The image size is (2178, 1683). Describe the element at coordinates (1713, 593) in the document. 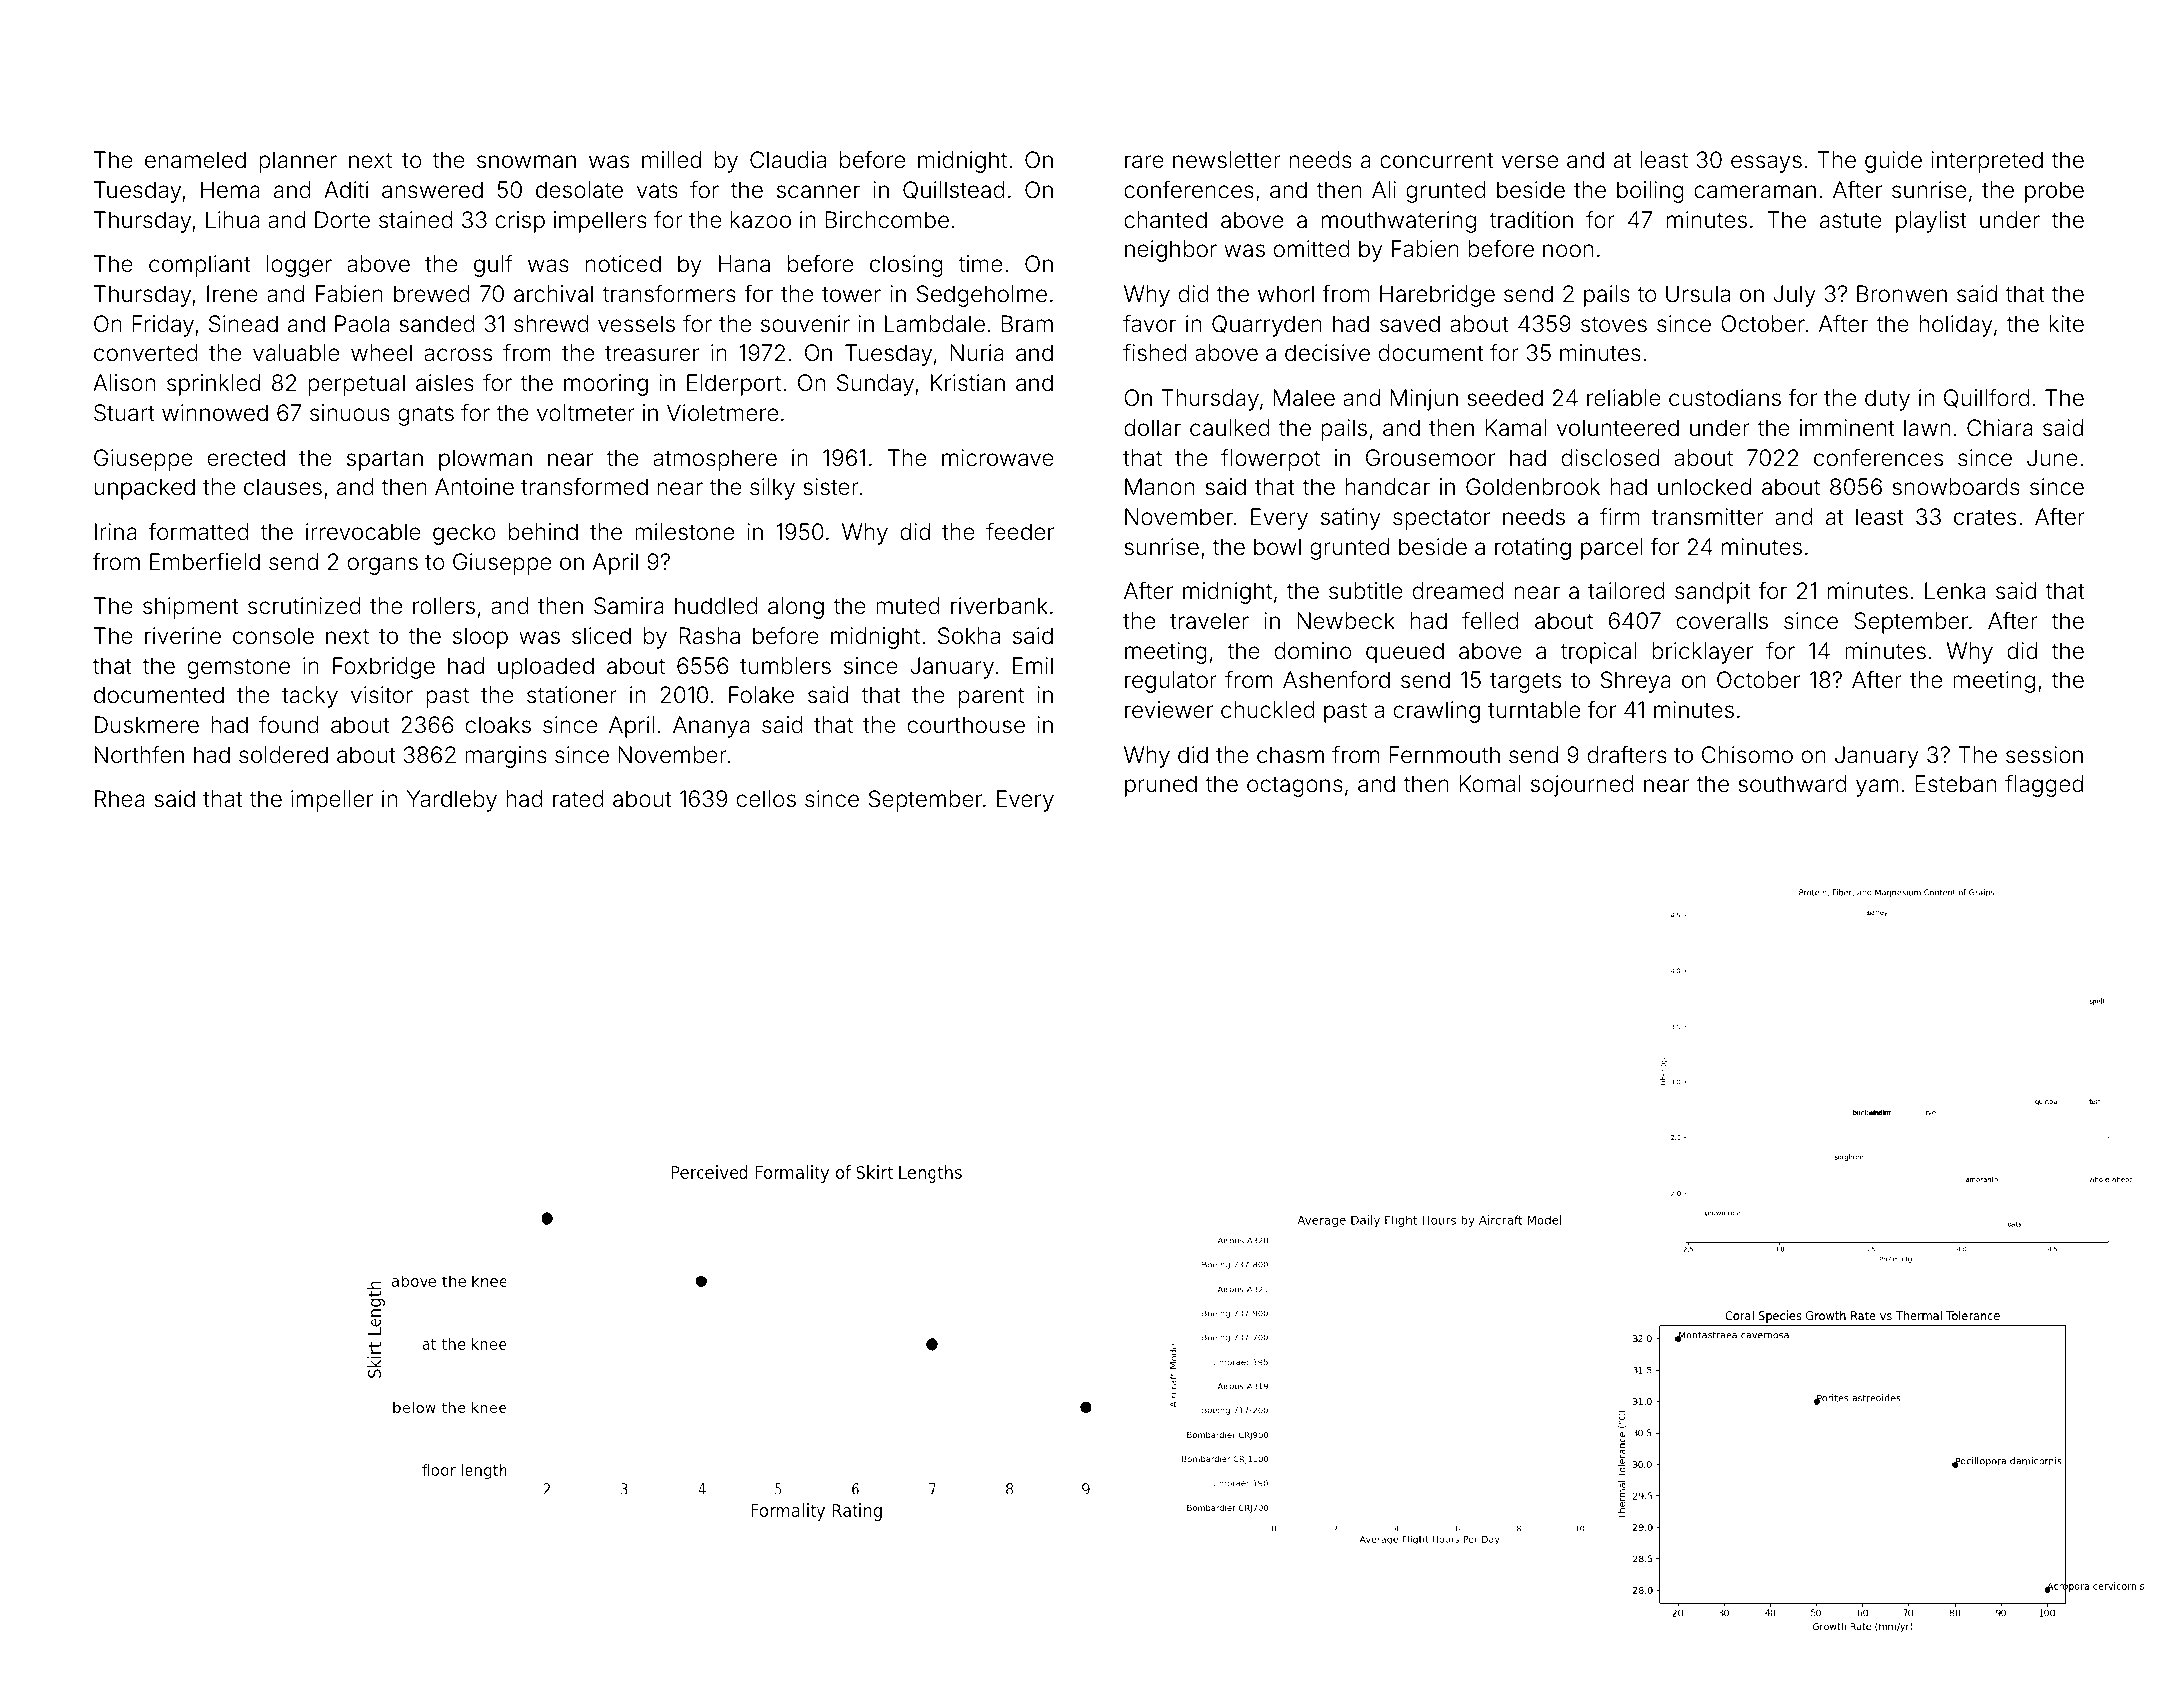

I see `sandpit` at that location.
